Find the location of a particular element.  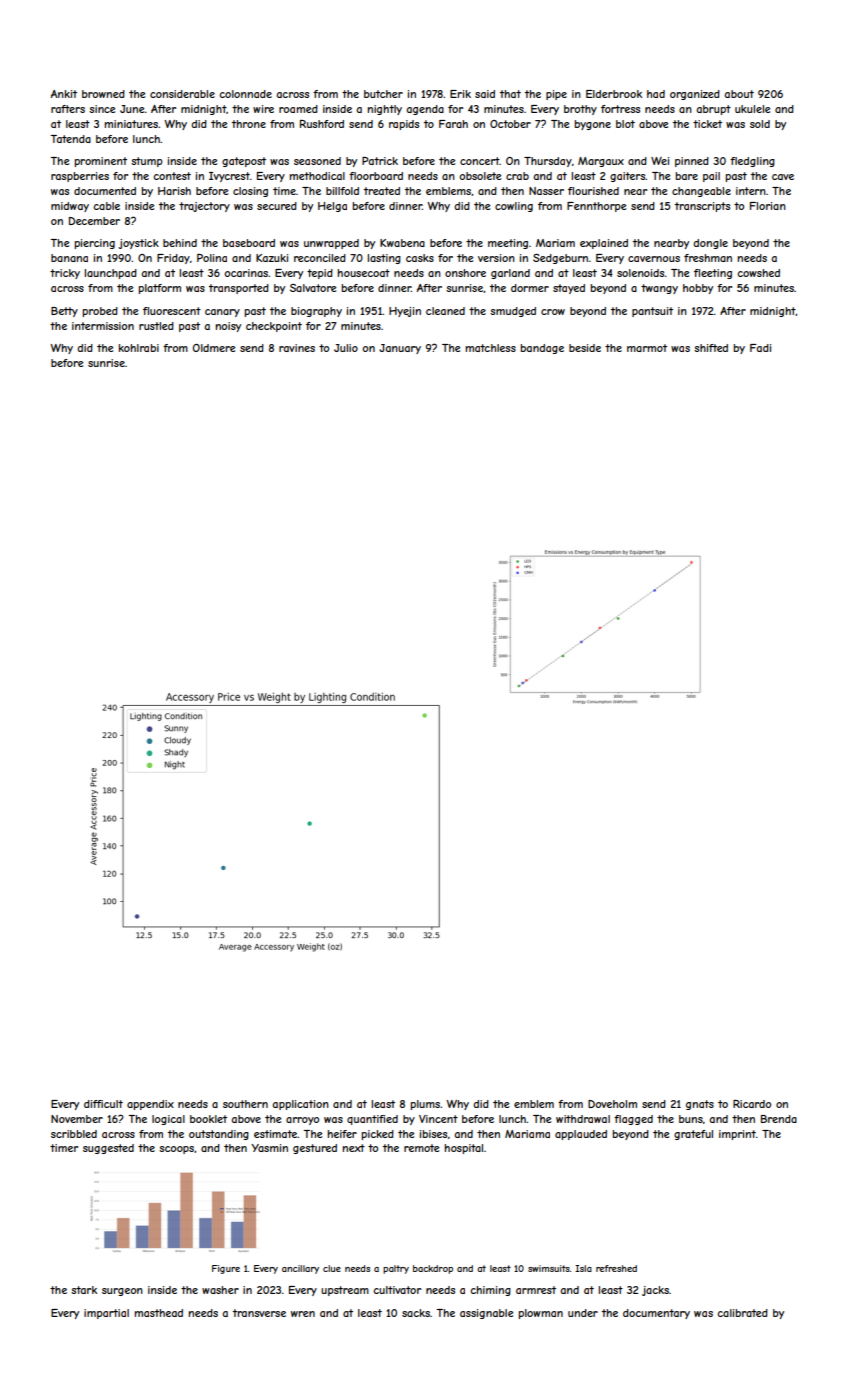

appendix is located at coordinates (150, 1105).
